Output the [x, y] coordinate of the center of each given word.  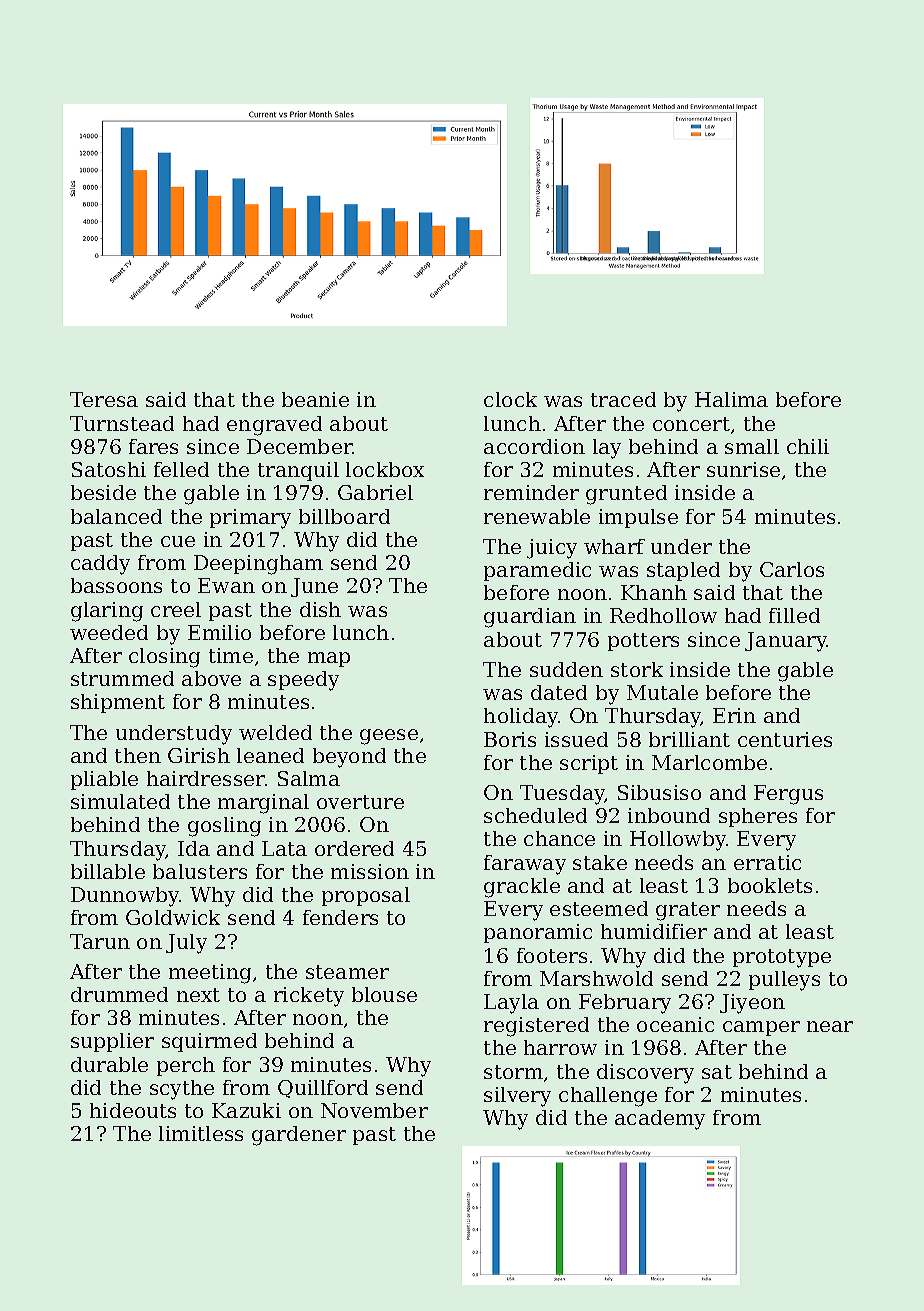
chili [808, 446]
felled [181, 469]
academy [660, 1120]
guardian [530, 618]
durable [109, 1064]
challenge [608, 1097]
